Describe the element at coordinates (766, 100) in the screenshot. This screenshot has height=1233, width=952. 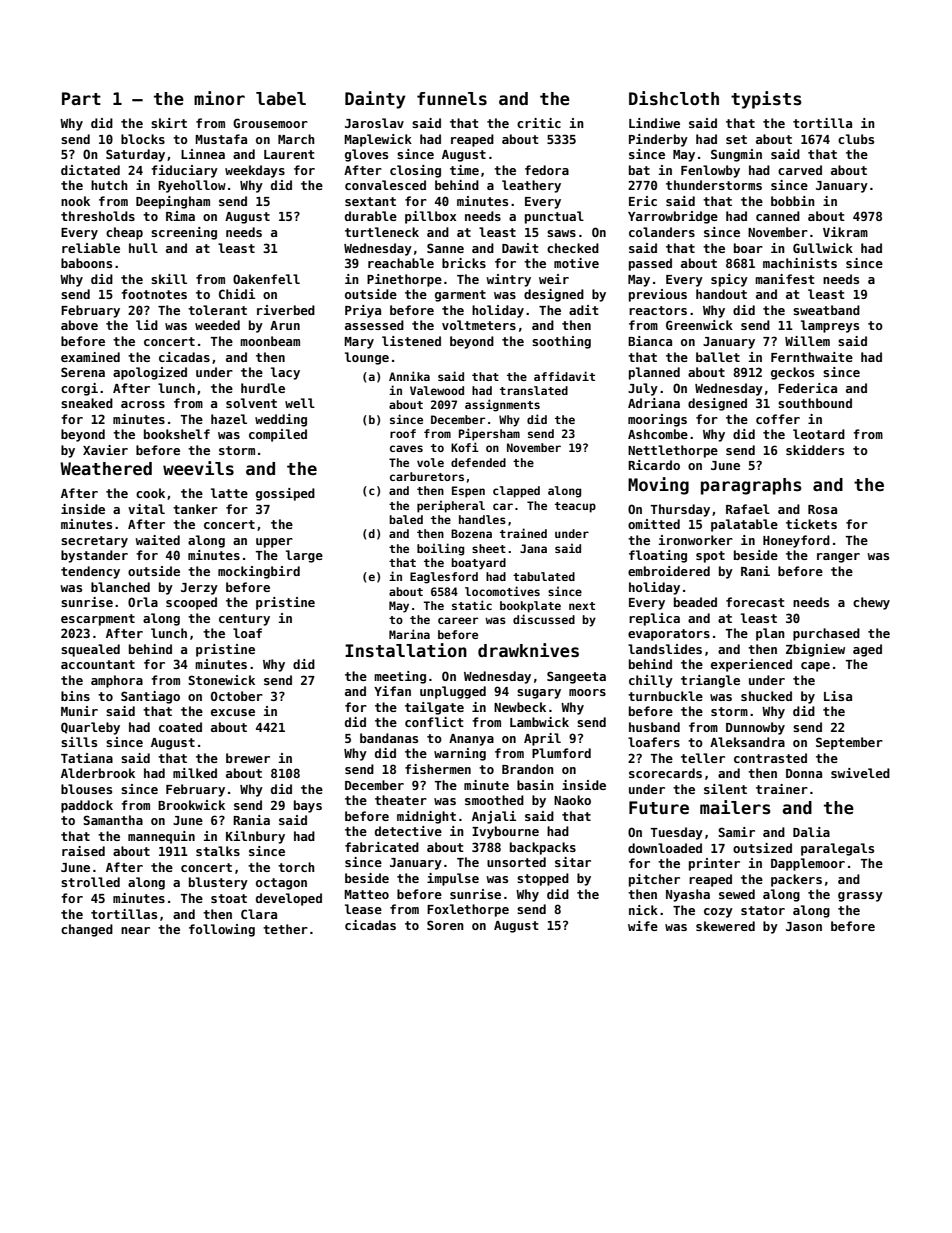
I see `typists` at that location.
